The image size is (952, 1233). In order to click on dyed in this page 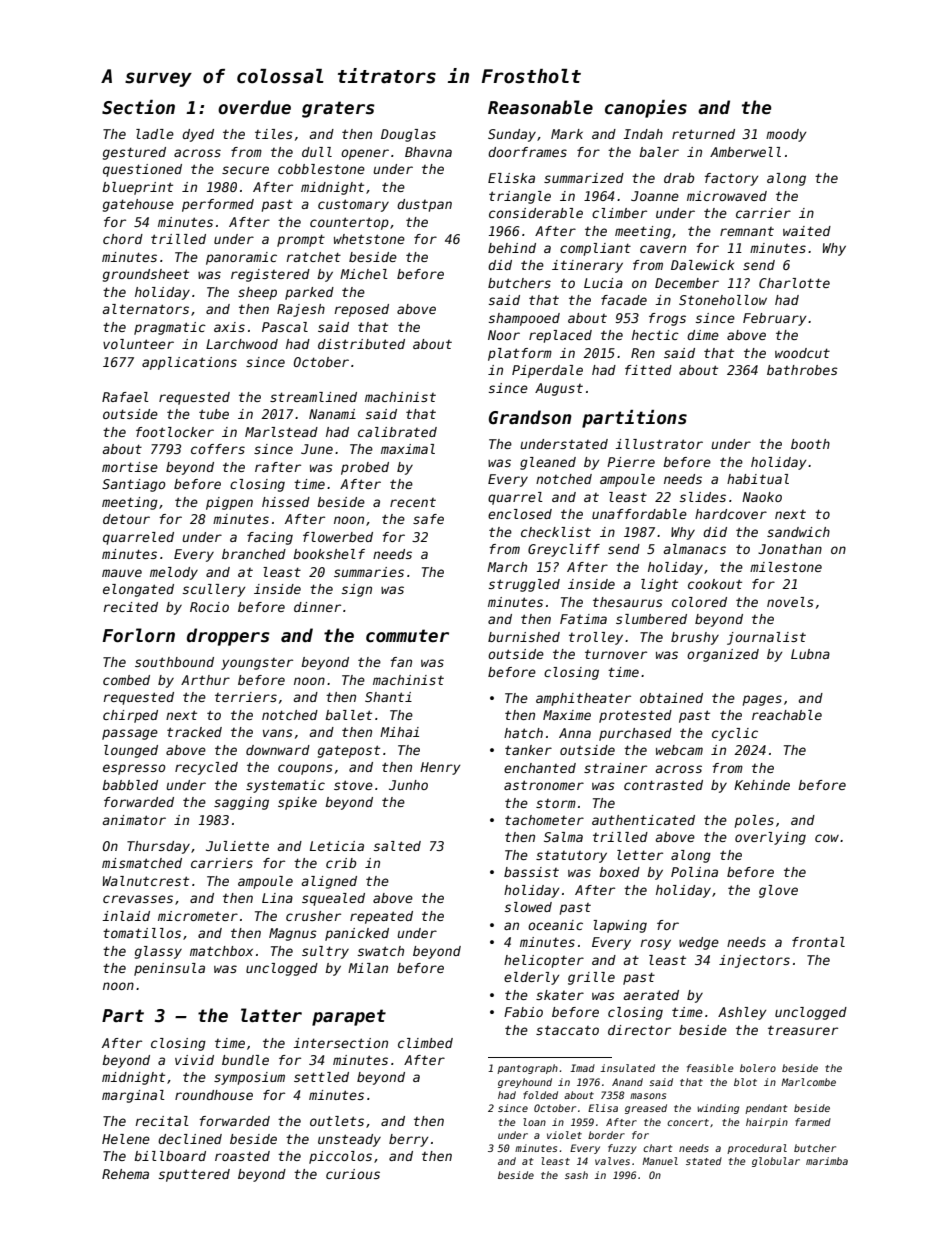, I will do `click(198, 135)`.
